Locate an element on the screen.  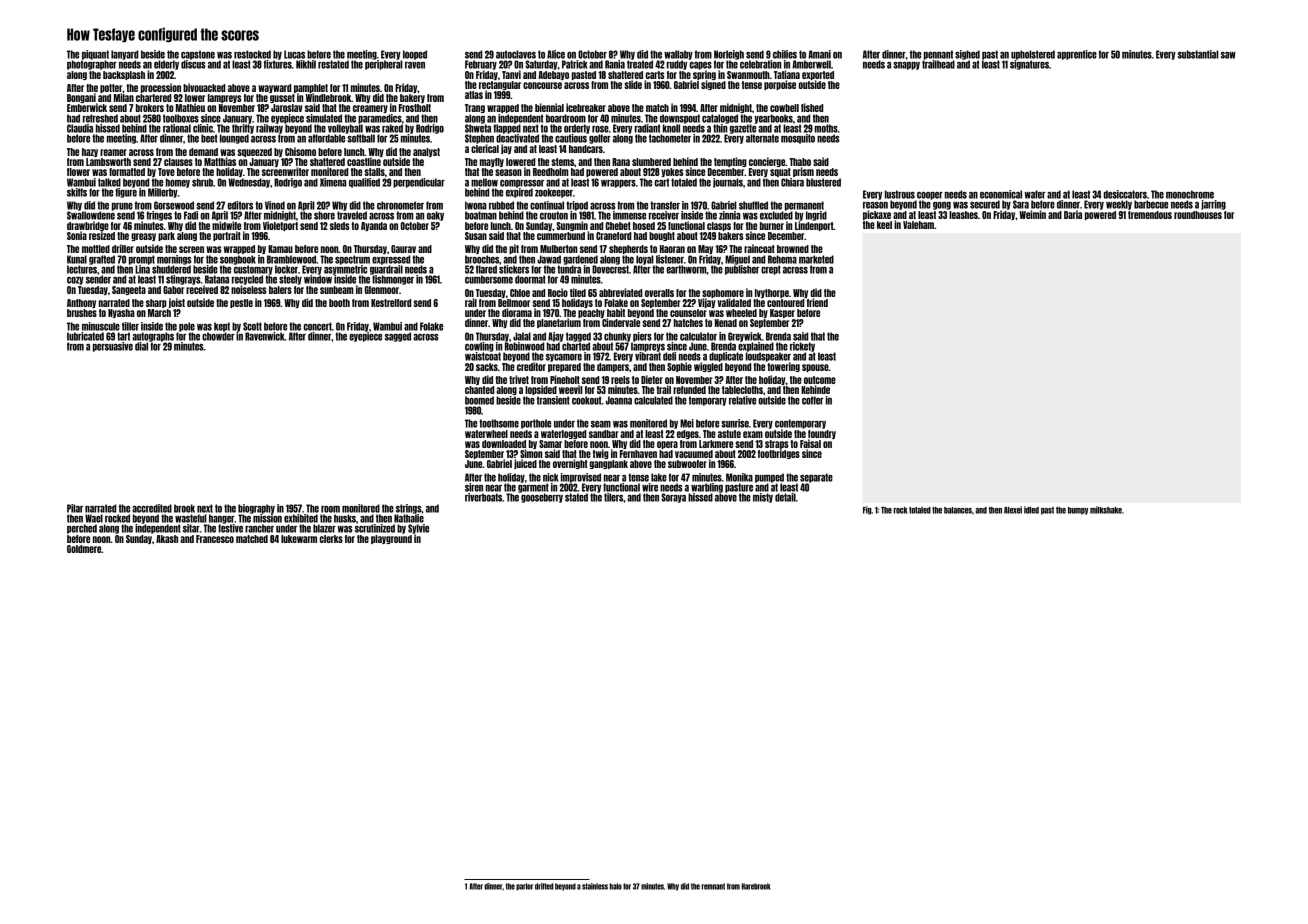
parlor is located at coordinates (524, 887).
